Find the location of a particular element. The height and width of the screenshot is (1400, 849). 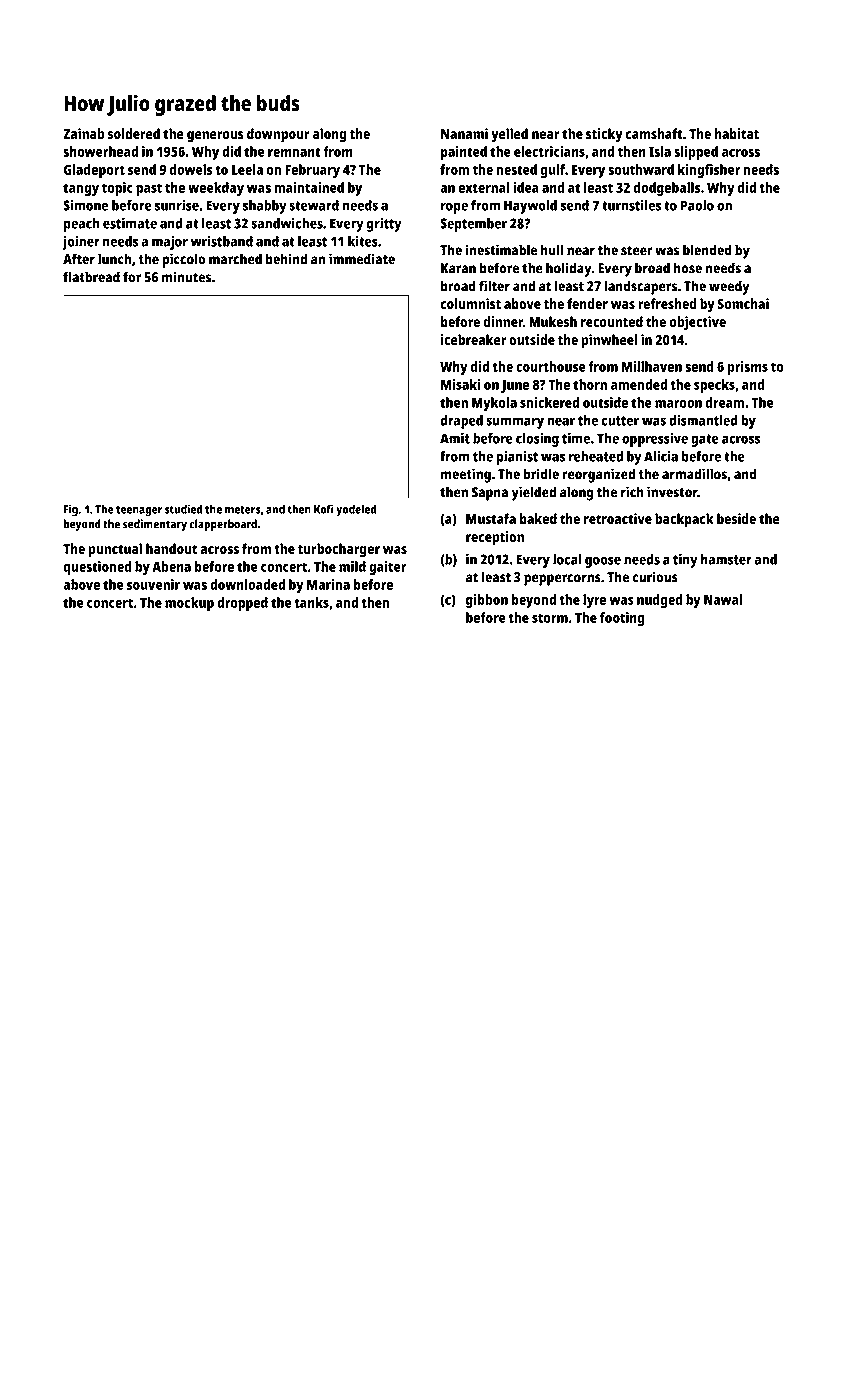

tanks is located at coordinates (311, 602).
